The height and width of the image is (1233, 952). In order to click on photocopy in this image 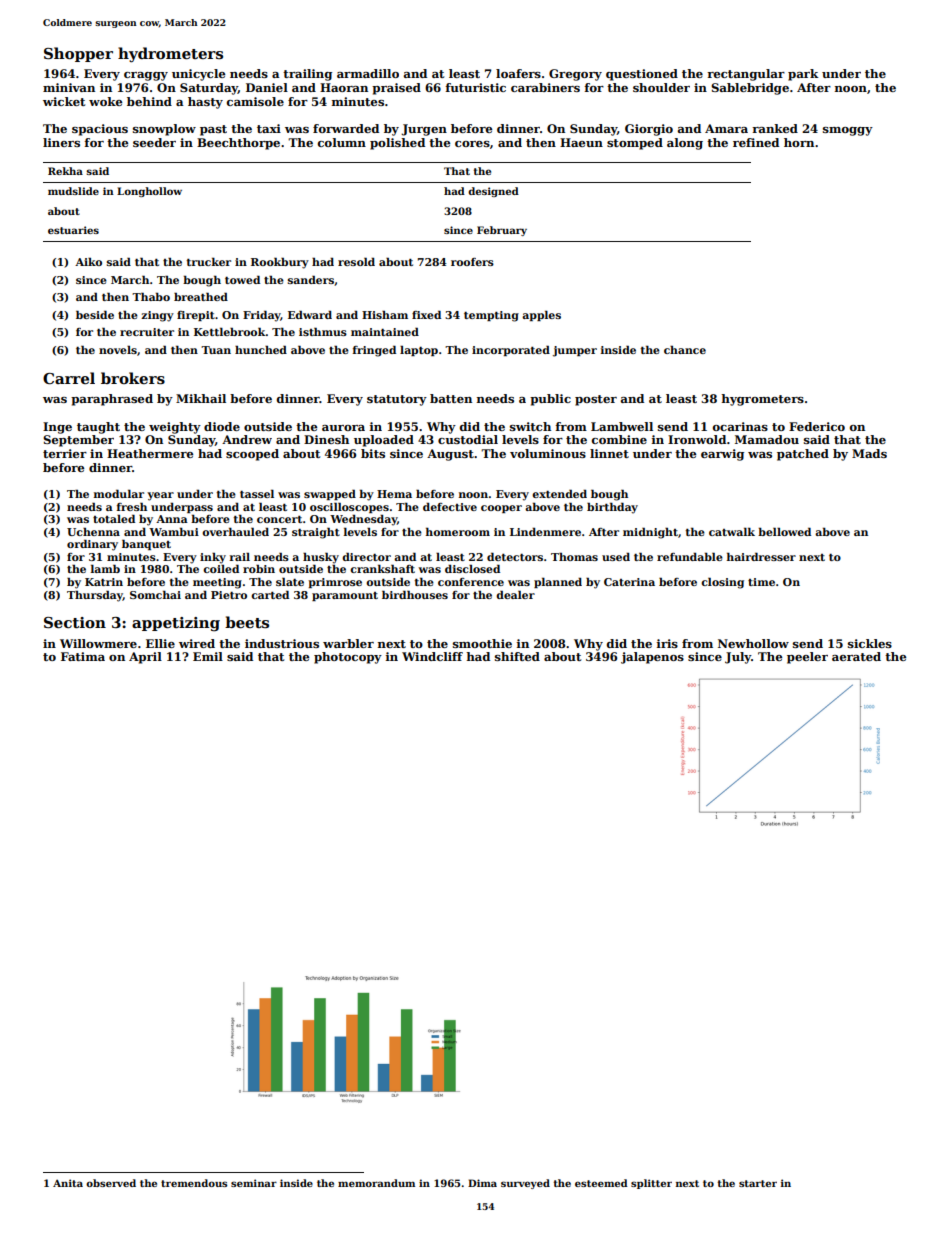, I will do `click(348, 658)`.
